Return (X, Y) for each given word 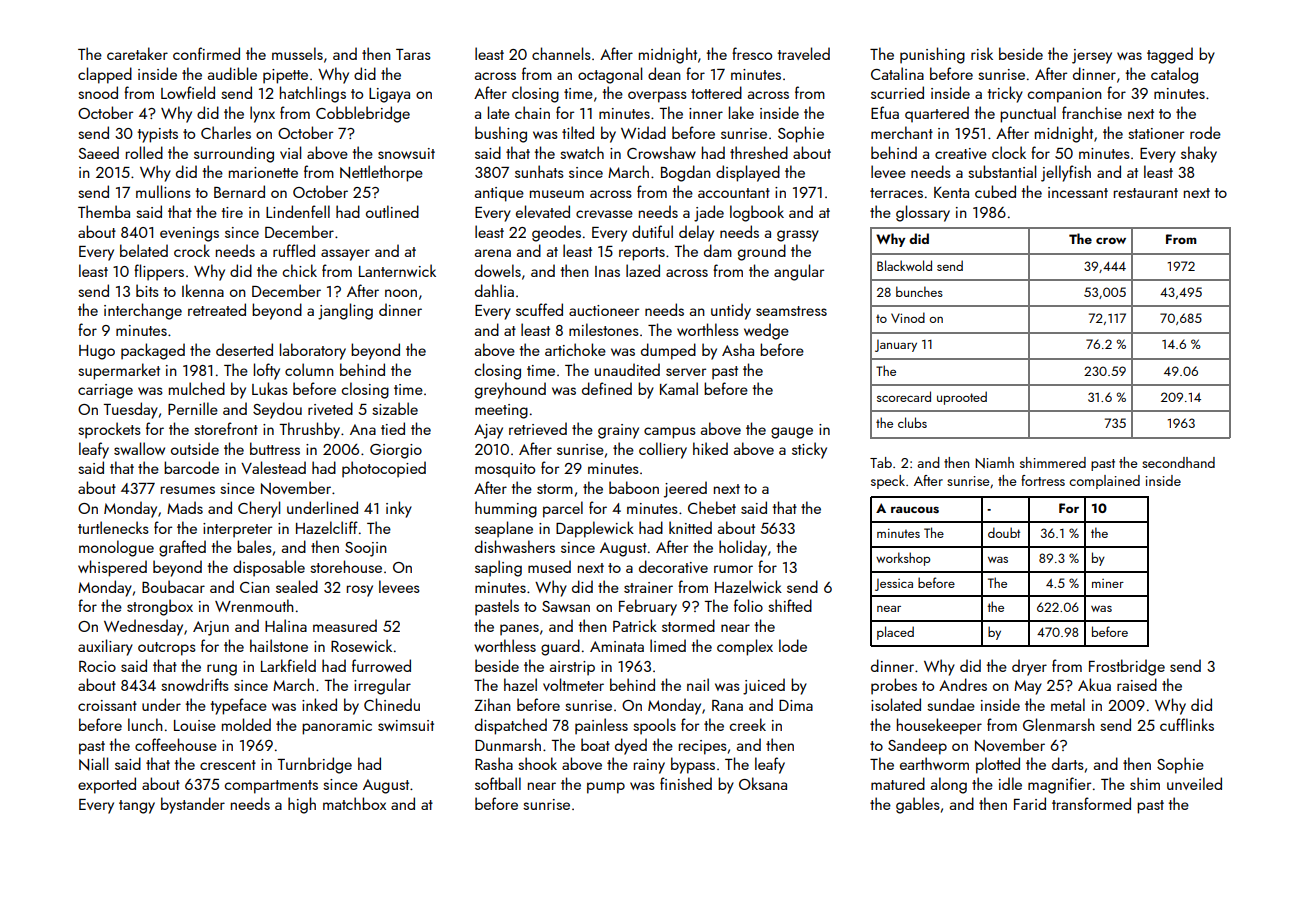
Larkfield (288, 665)
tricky (1005, 94)
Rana (727, 705)
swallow (139, 448)
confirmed (206, 53)
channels (561, 53)
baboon (634, 487)
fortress (1043, 480)
